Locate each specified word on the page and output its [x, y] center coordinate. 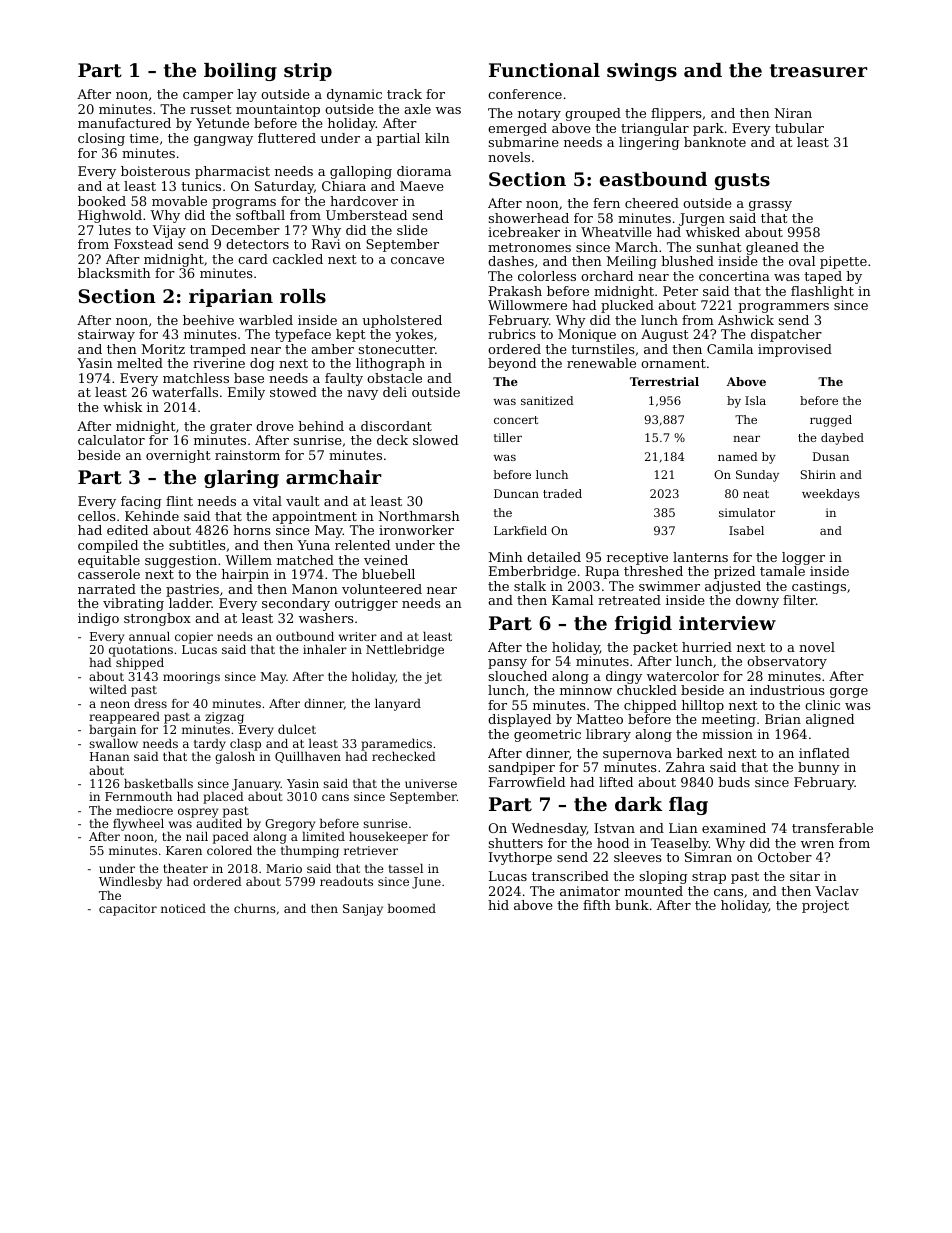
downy [757, 601]
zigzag [224, 718]
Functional [544, 70]
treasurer [819, 71]
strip [308, 72]
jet [433, 678]
